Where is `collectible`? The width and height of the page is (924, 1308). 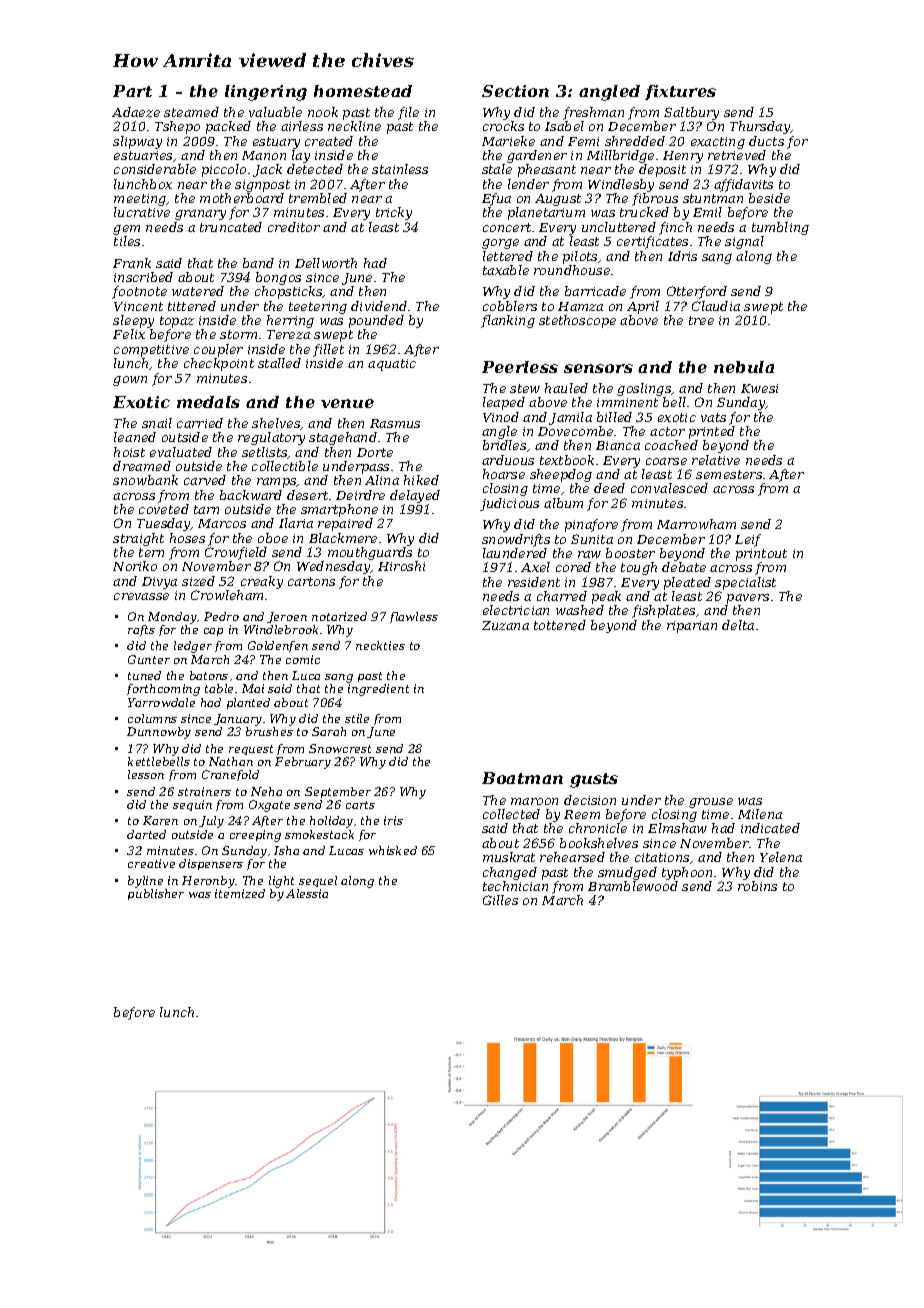 collectible is located at coordinates (285, 466).
